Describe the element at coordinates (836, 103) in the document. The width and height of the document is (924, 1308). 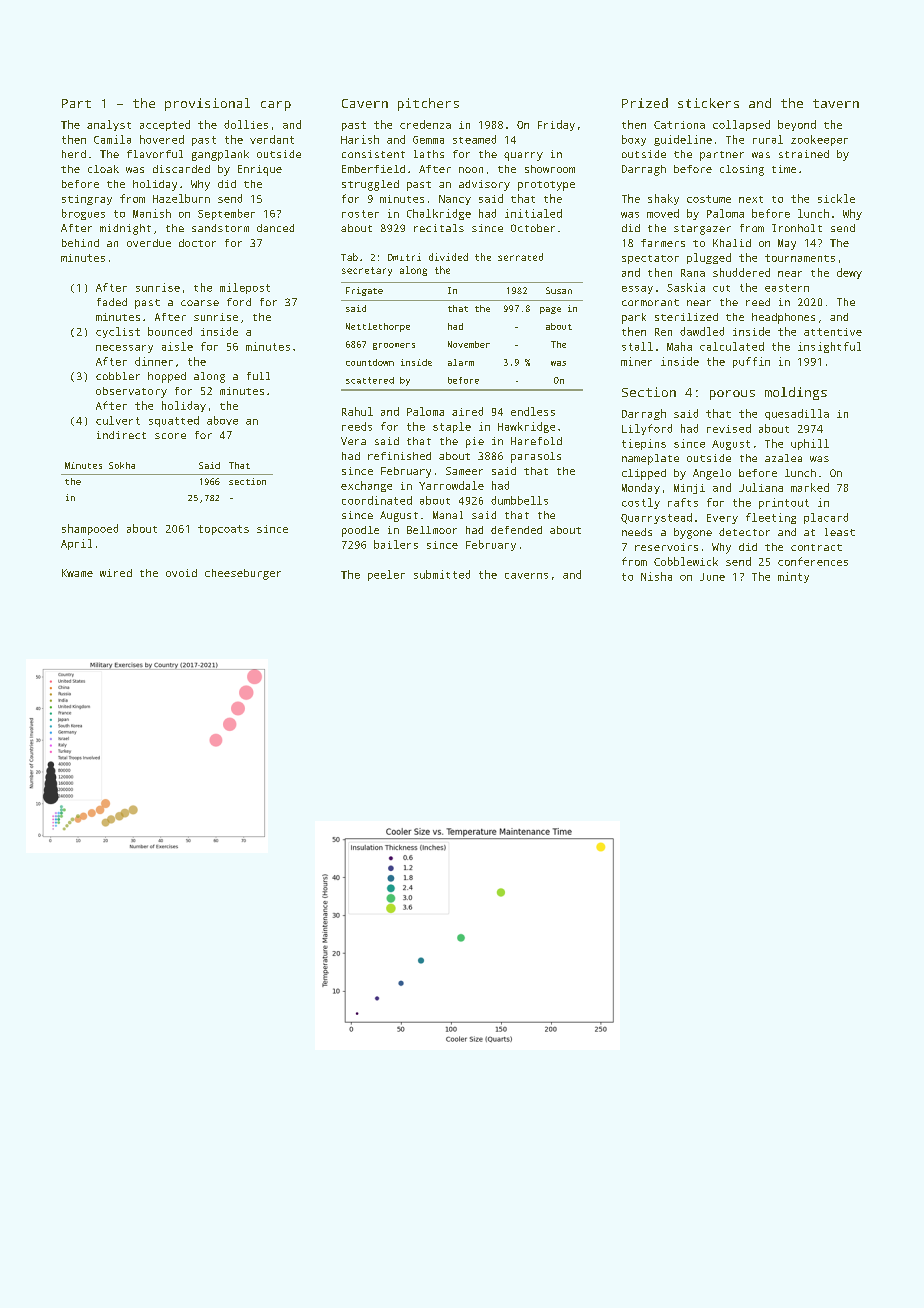
I see `tavern` at that location.
